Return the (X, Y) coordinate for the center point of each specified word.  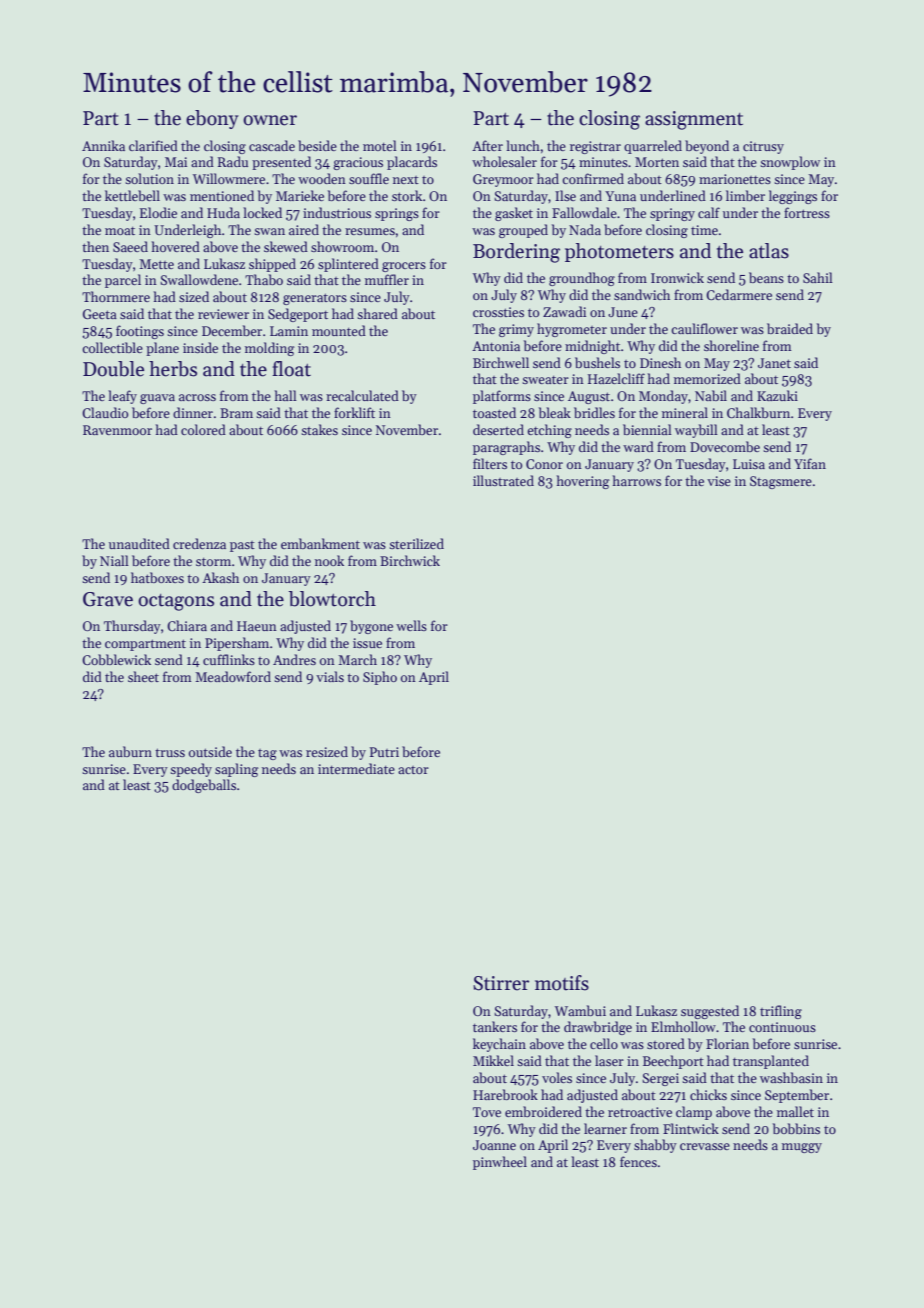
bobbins (796, 1128)
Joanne (494, 1145)
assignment (694, 120)
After (487, 145)
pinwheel (500, 1163)
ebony (212, 119)
